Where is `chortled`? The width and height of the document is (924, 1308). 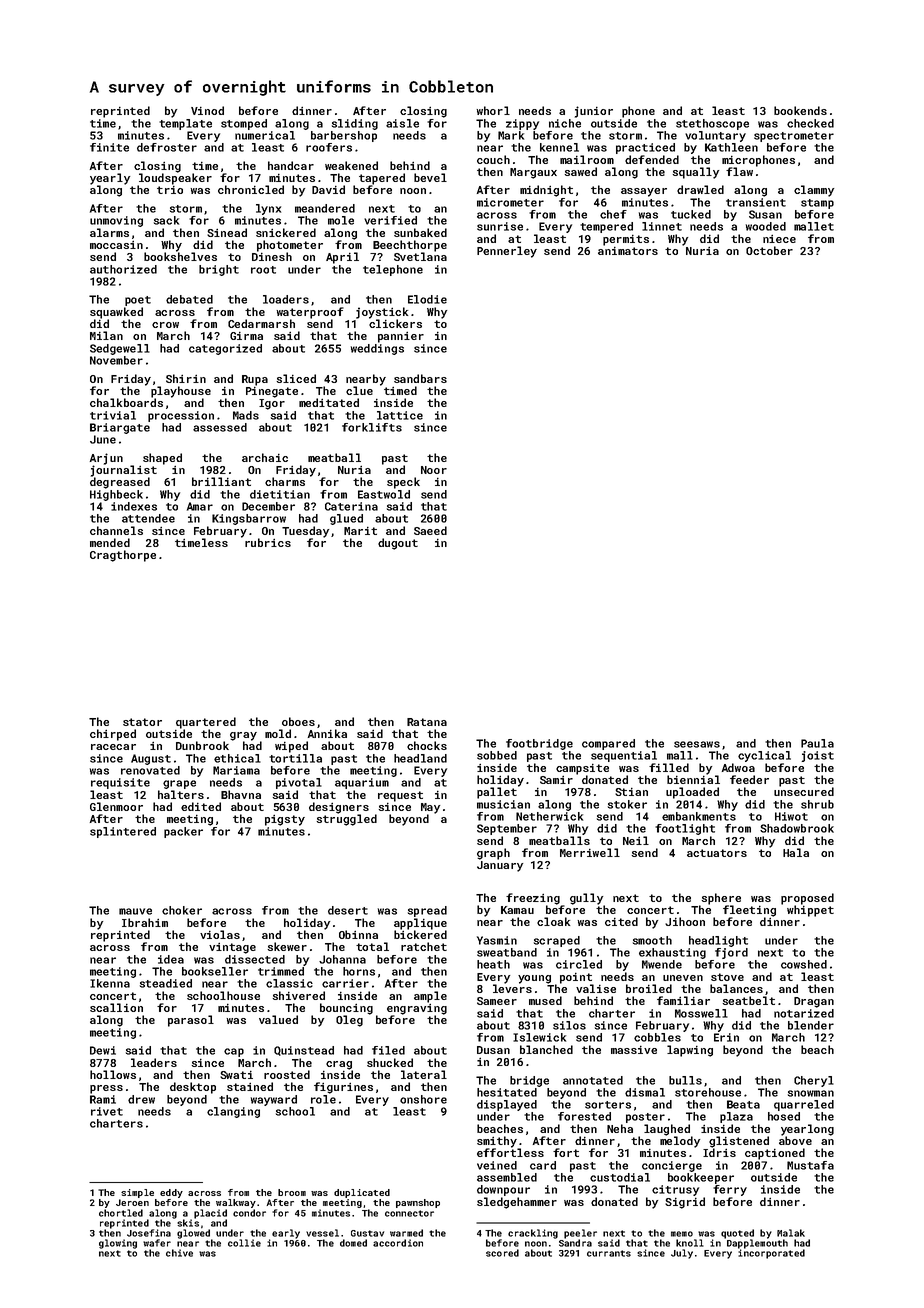
chortled is located at coordinates (121, 1213).
